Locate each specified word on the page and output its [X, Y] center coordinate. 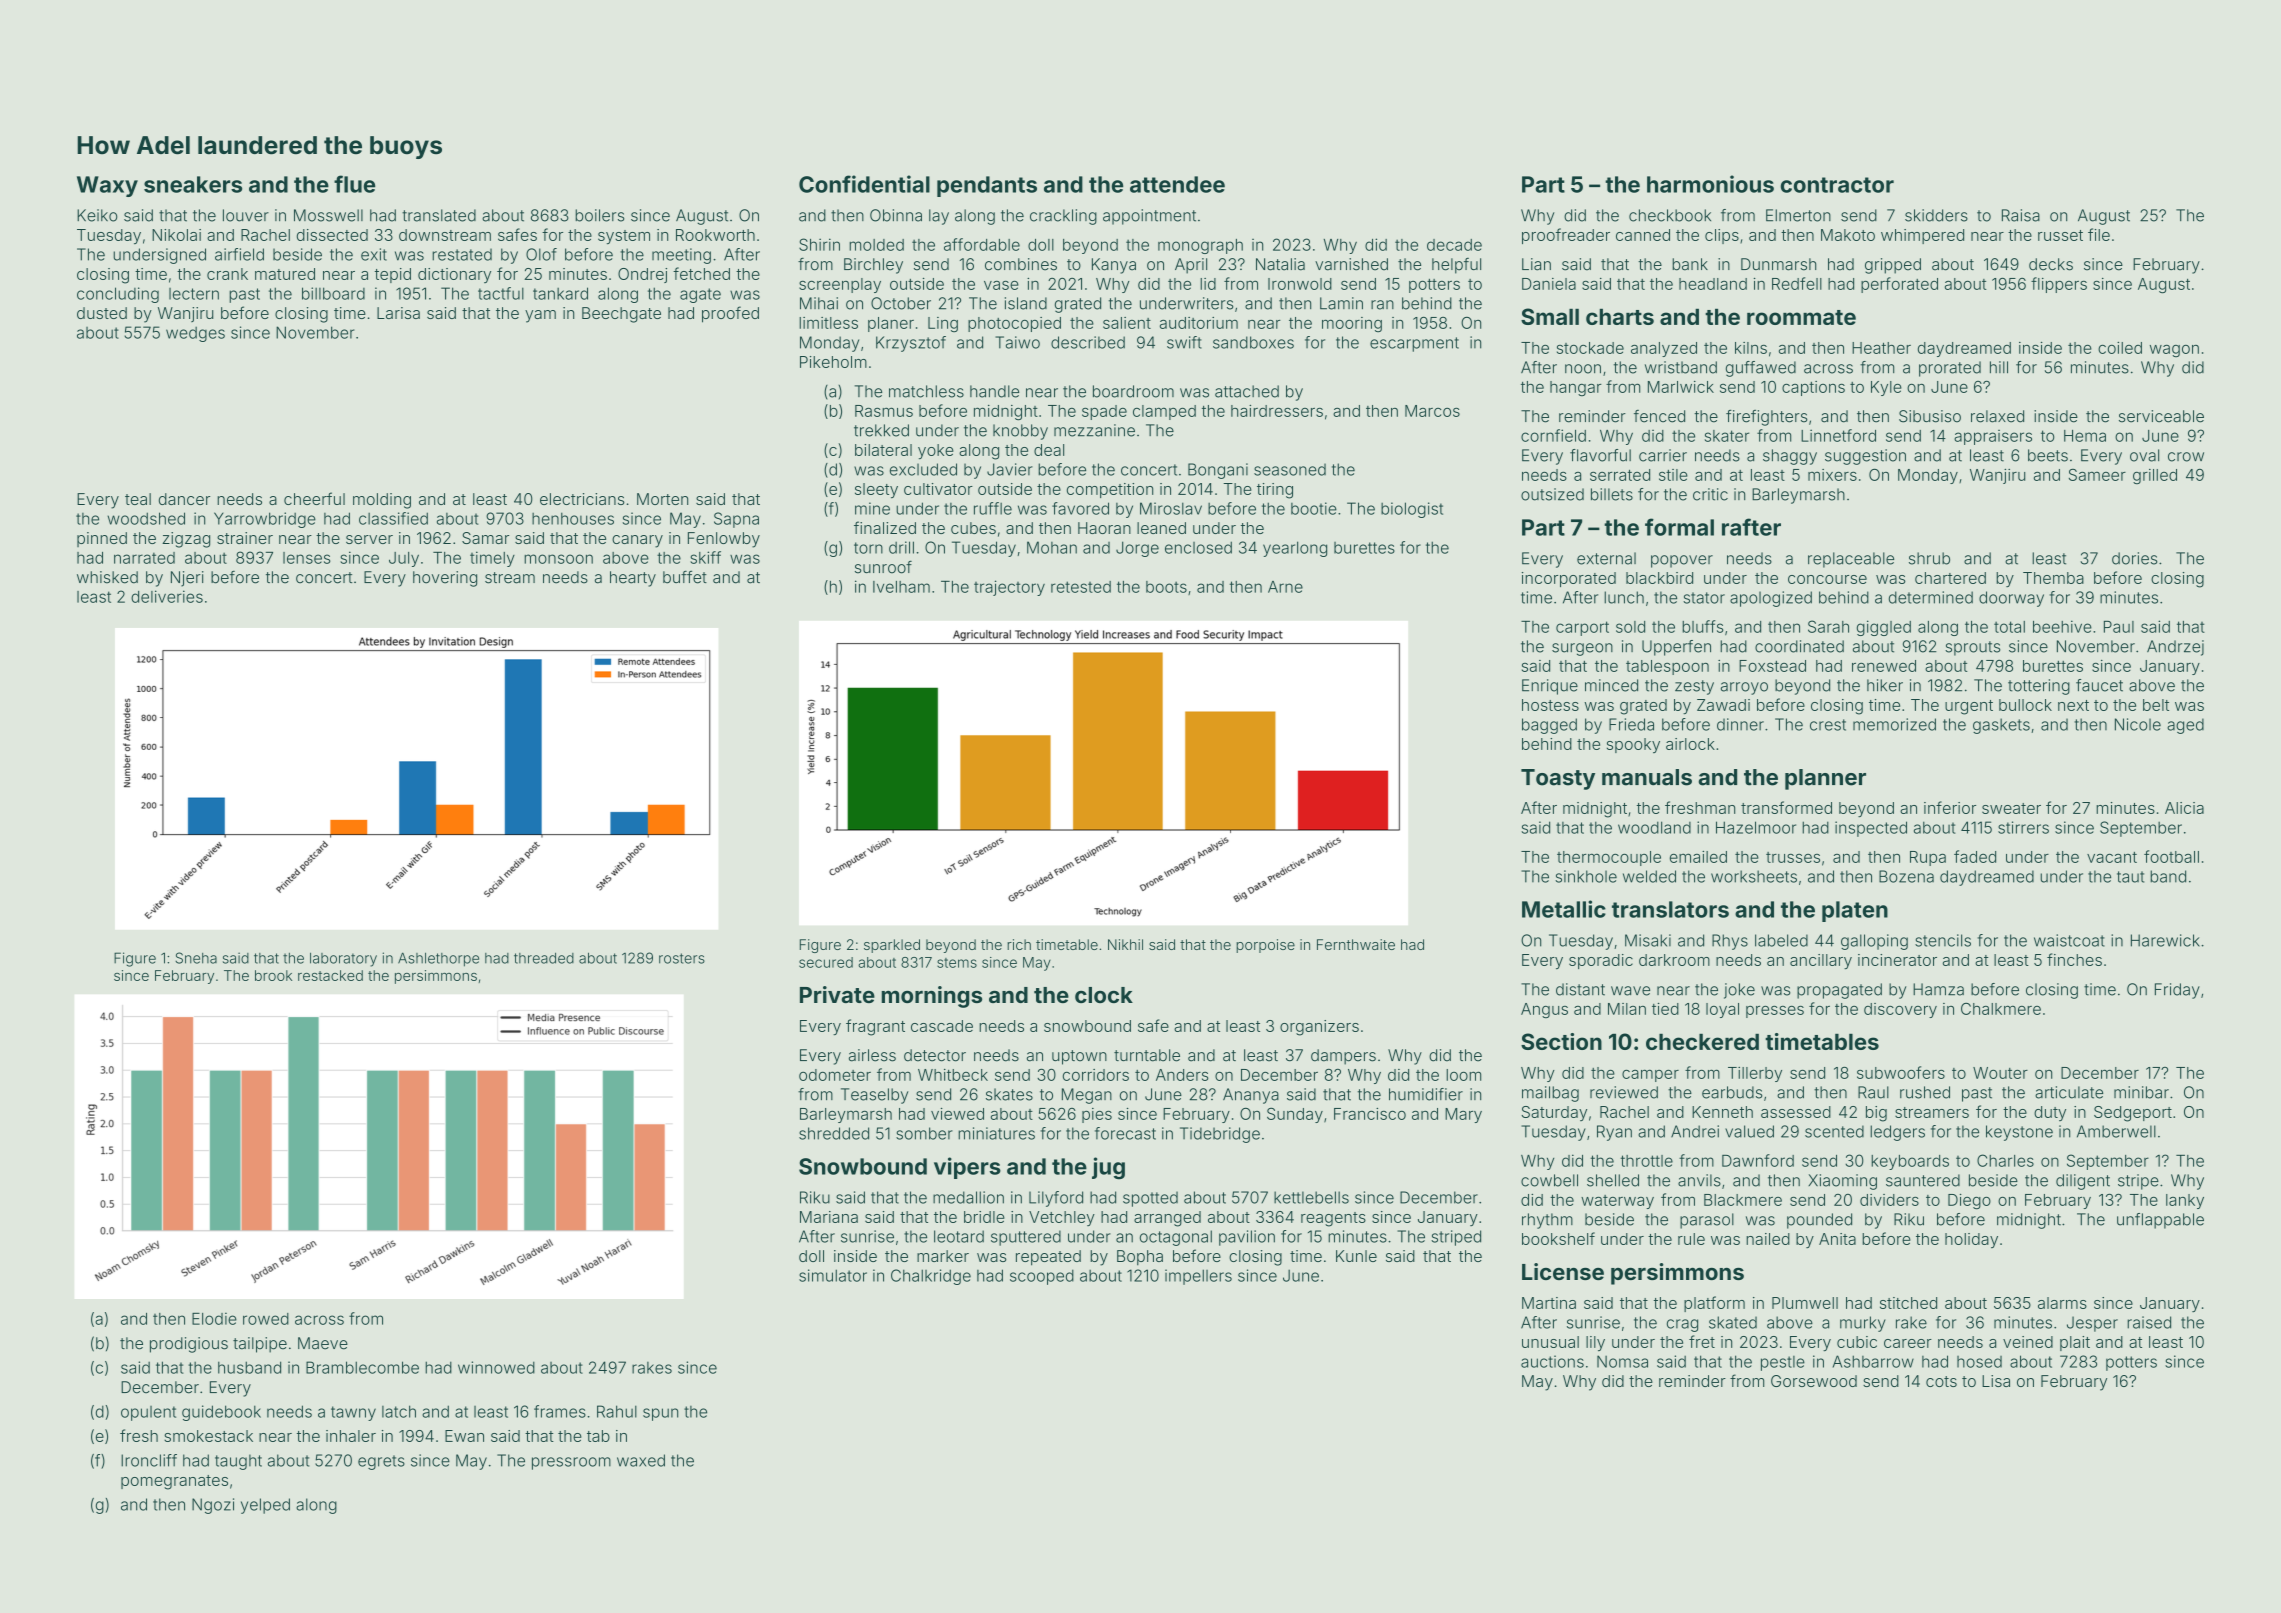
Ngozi [213, 1506]
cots [1941, 1381]
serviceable [2161, 416]
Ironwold [1300, 284]
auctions [1552, 1361]
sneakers [193, 184]
